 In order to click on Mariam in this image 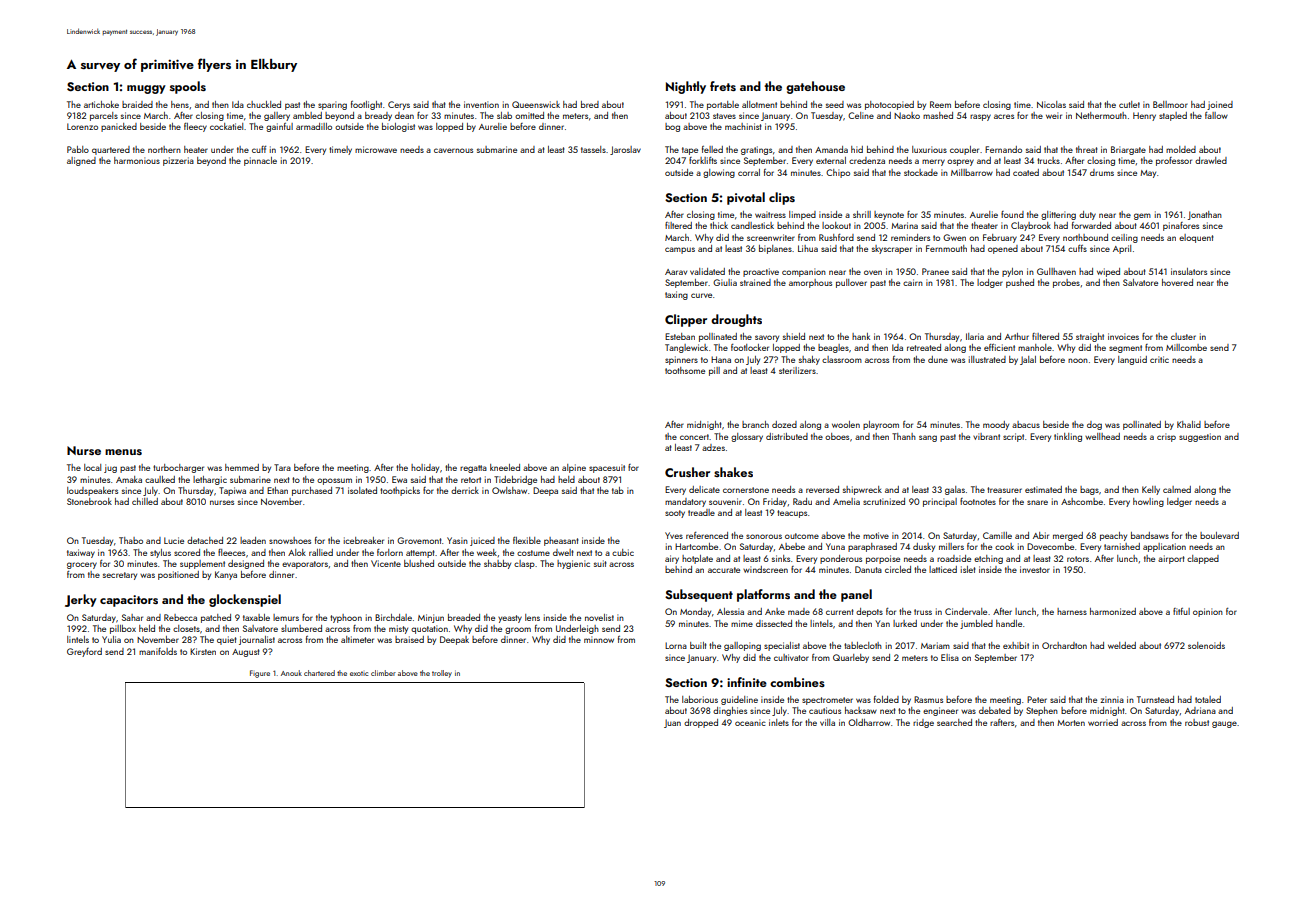, I will do `click(935, 645)`.
